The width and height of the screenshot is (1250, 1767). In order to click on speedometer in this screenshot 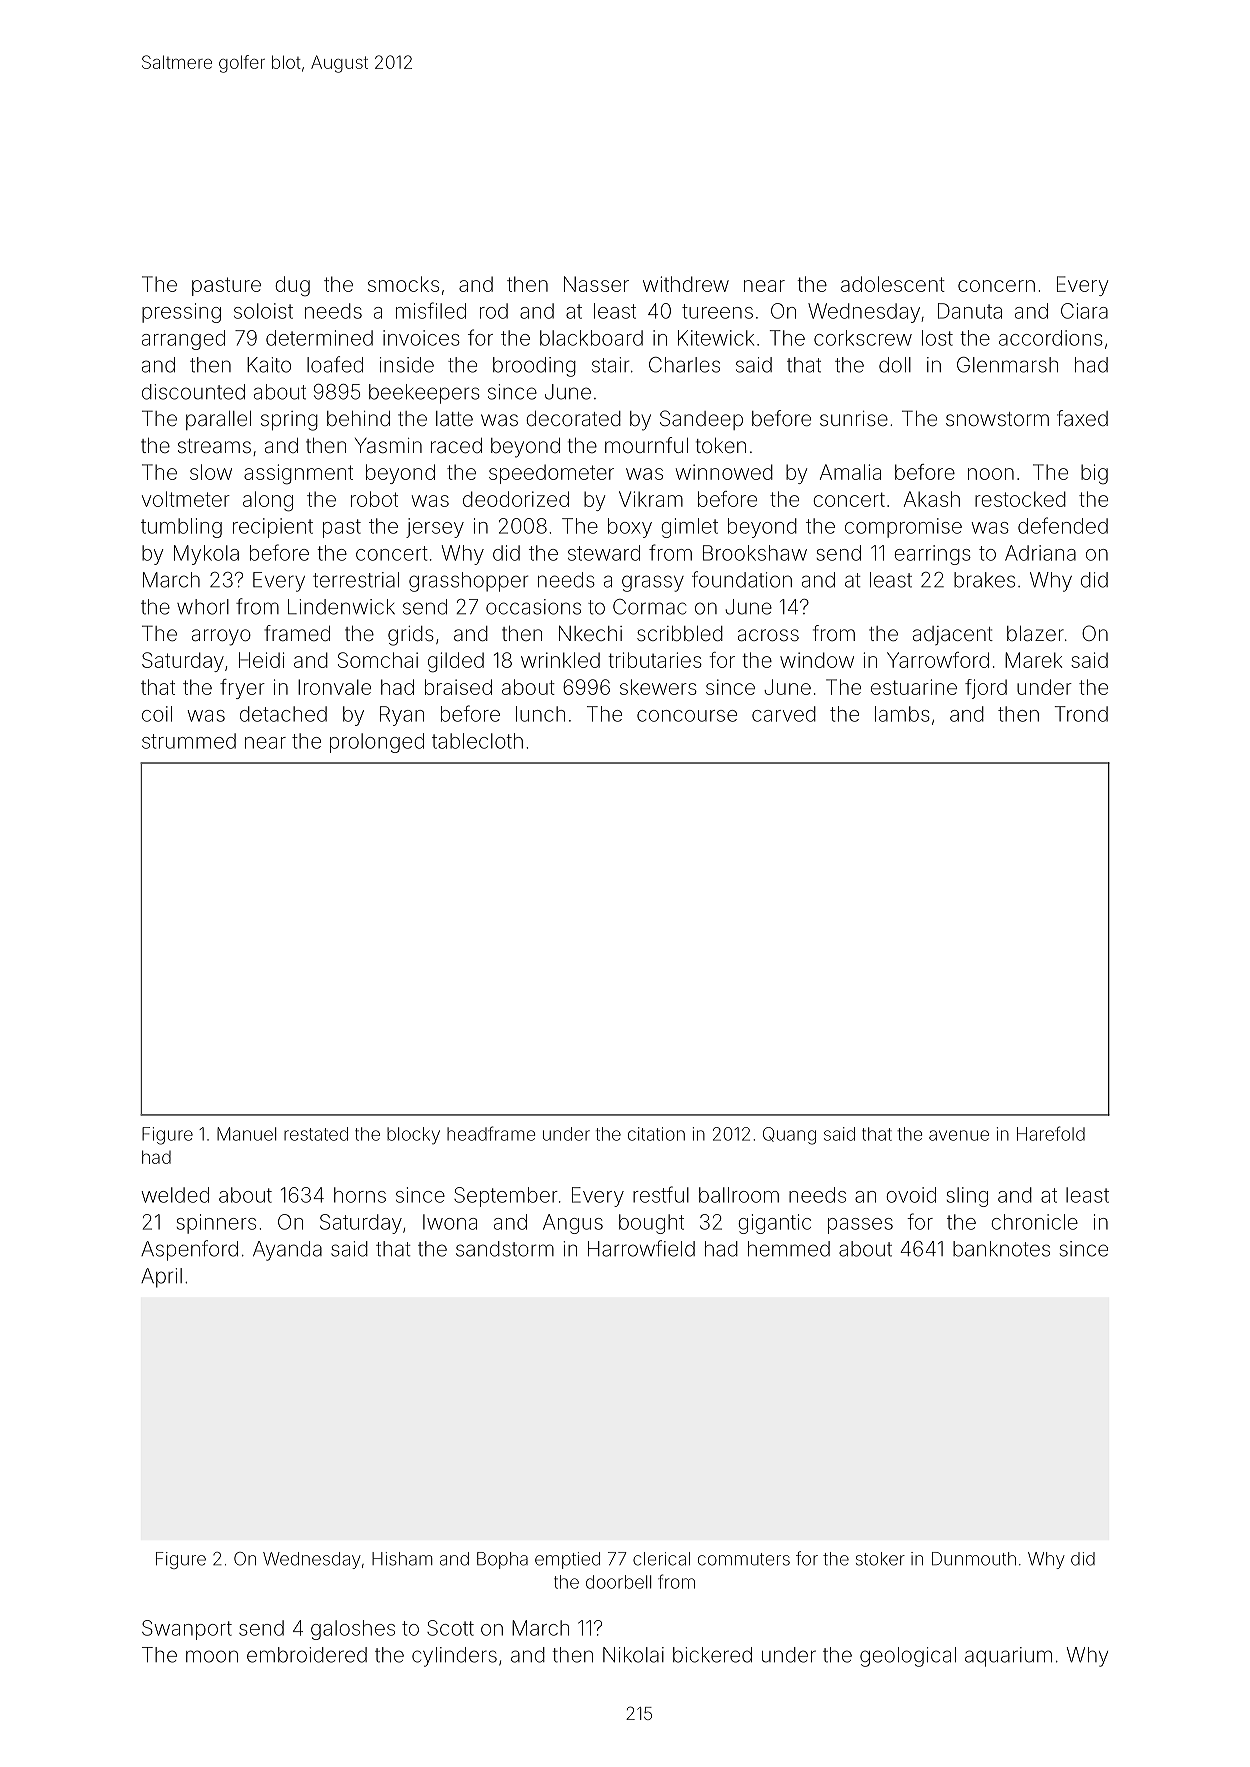, I will do `click(551, 474)`.
